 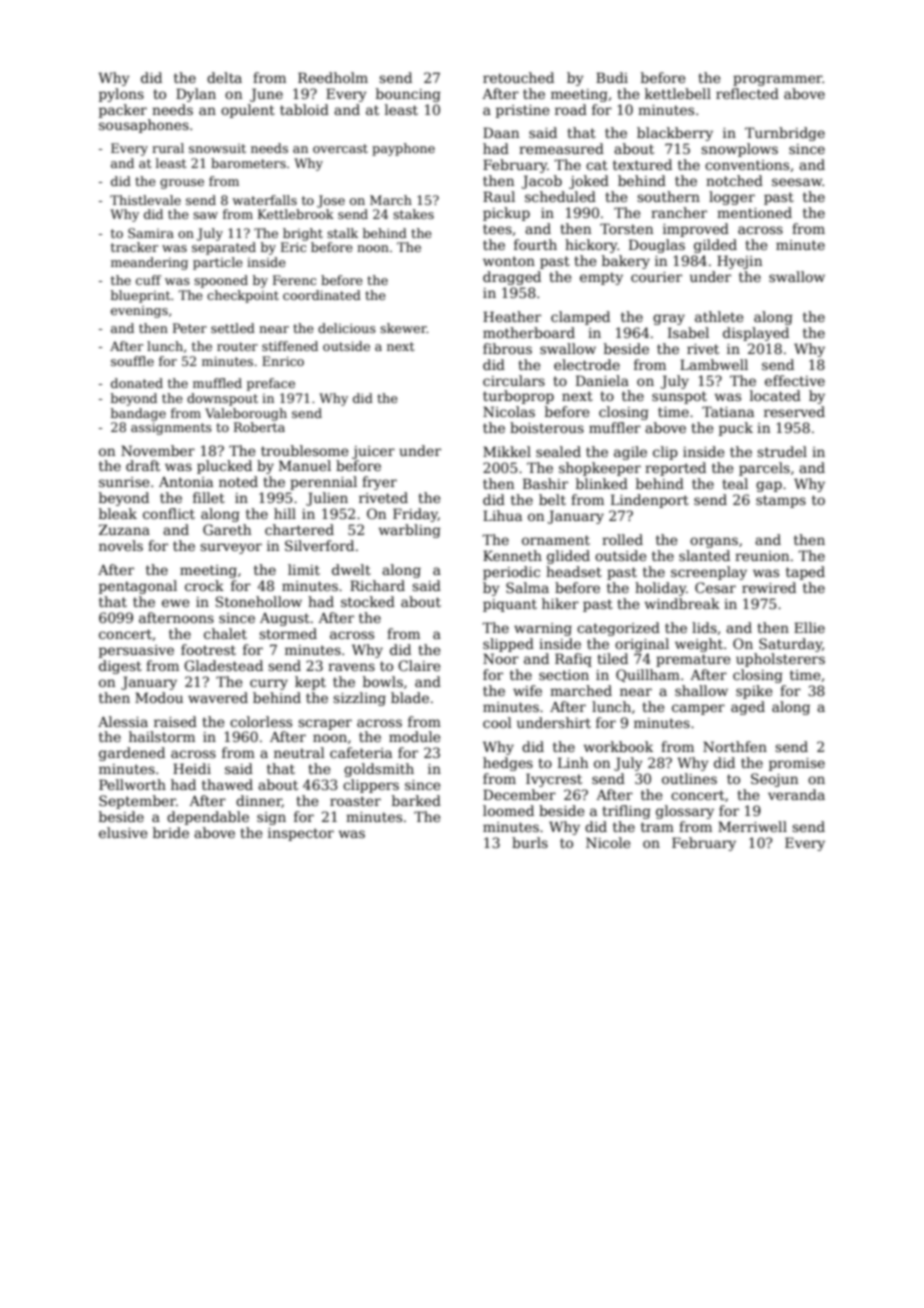 I want to click on Merriwell, so click(x=752, y=826).
